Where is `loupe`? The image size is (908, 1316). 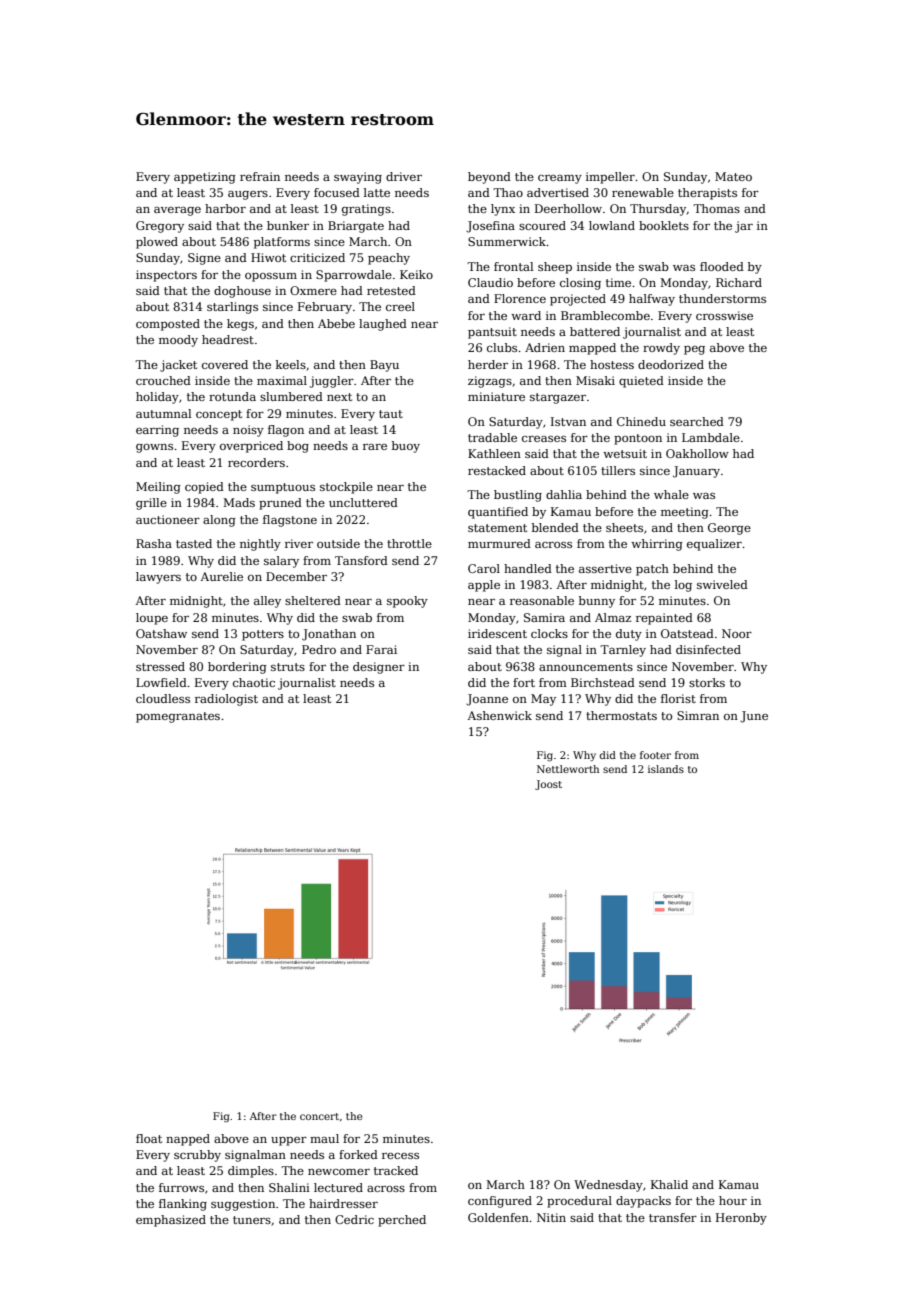 loupe is located at coordinates (152, 619).
